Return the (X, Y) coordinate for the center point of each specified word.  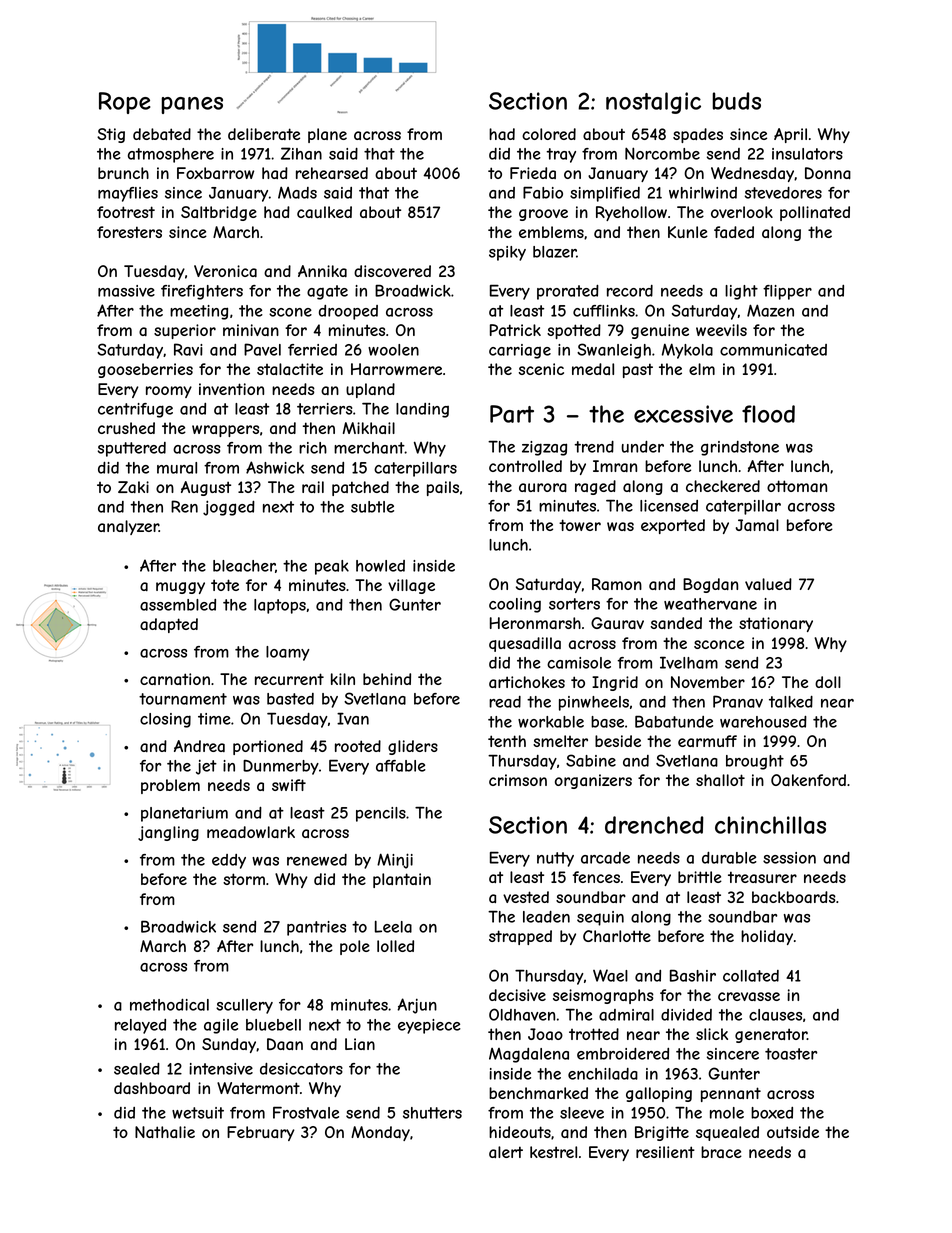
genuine (660, 331)
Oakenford (808, 780)
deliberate (264, 134)
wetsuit (198, 1113)
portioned (268, 747)
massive (126, 291)
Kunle (688, 232)
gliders (413, 747)
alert (506, 1152)
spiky (507, 253)
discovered (392, 271)
